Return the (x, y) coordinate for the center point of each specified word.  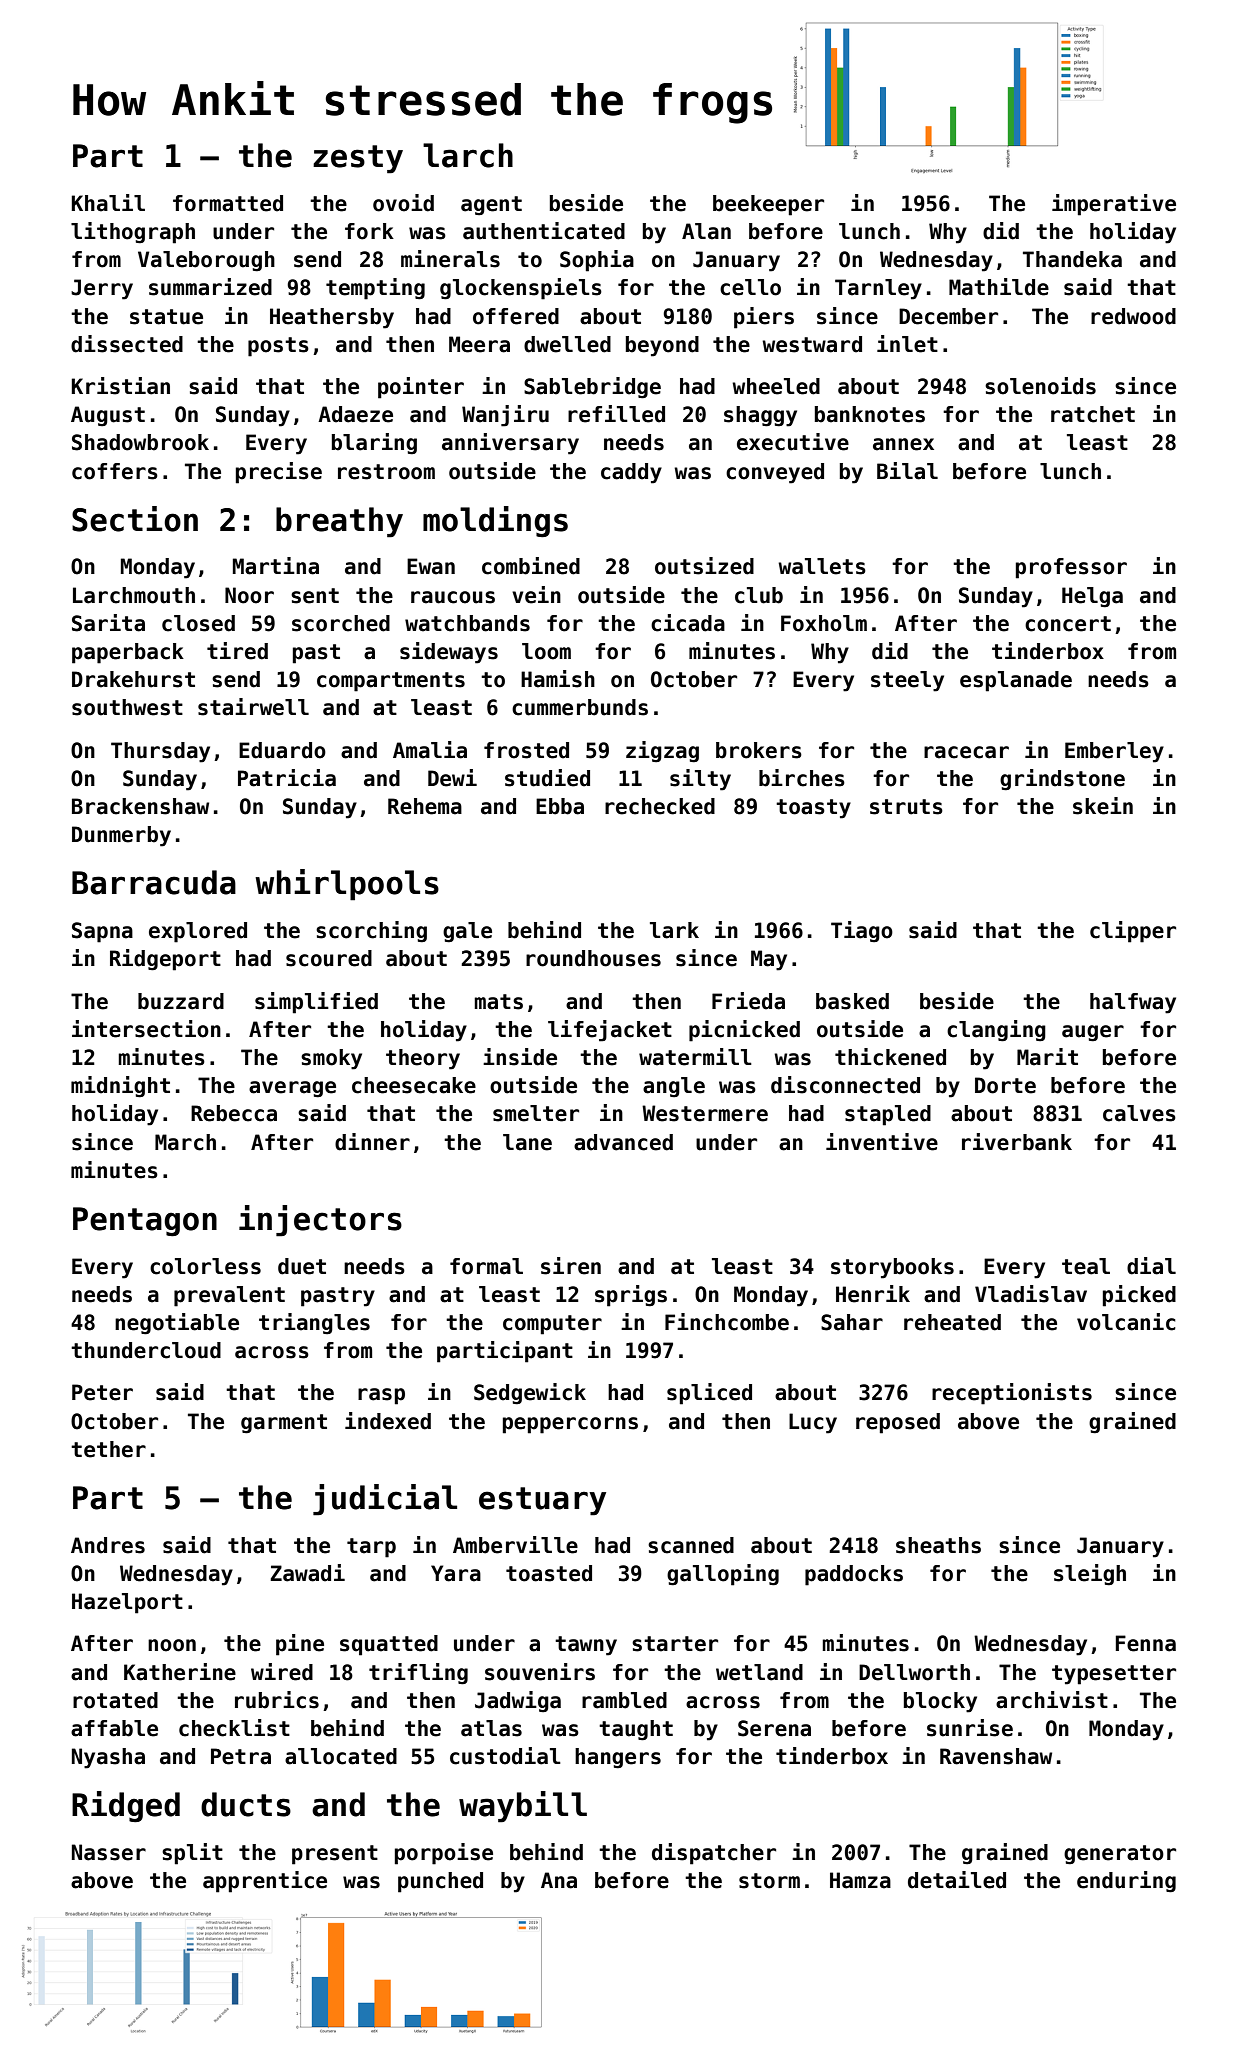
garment (284, 1424)
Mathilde (999, 287)
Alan (706, 231)
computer (552, 1325)
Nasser (109, 1852)
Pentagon (145, 1222)
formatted (228, 203)
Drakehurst (133, 679)
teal (1086, 1266)
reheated (952, 1322)
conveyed (775, 473)
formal (486, 1266)
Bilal (907, 471)
